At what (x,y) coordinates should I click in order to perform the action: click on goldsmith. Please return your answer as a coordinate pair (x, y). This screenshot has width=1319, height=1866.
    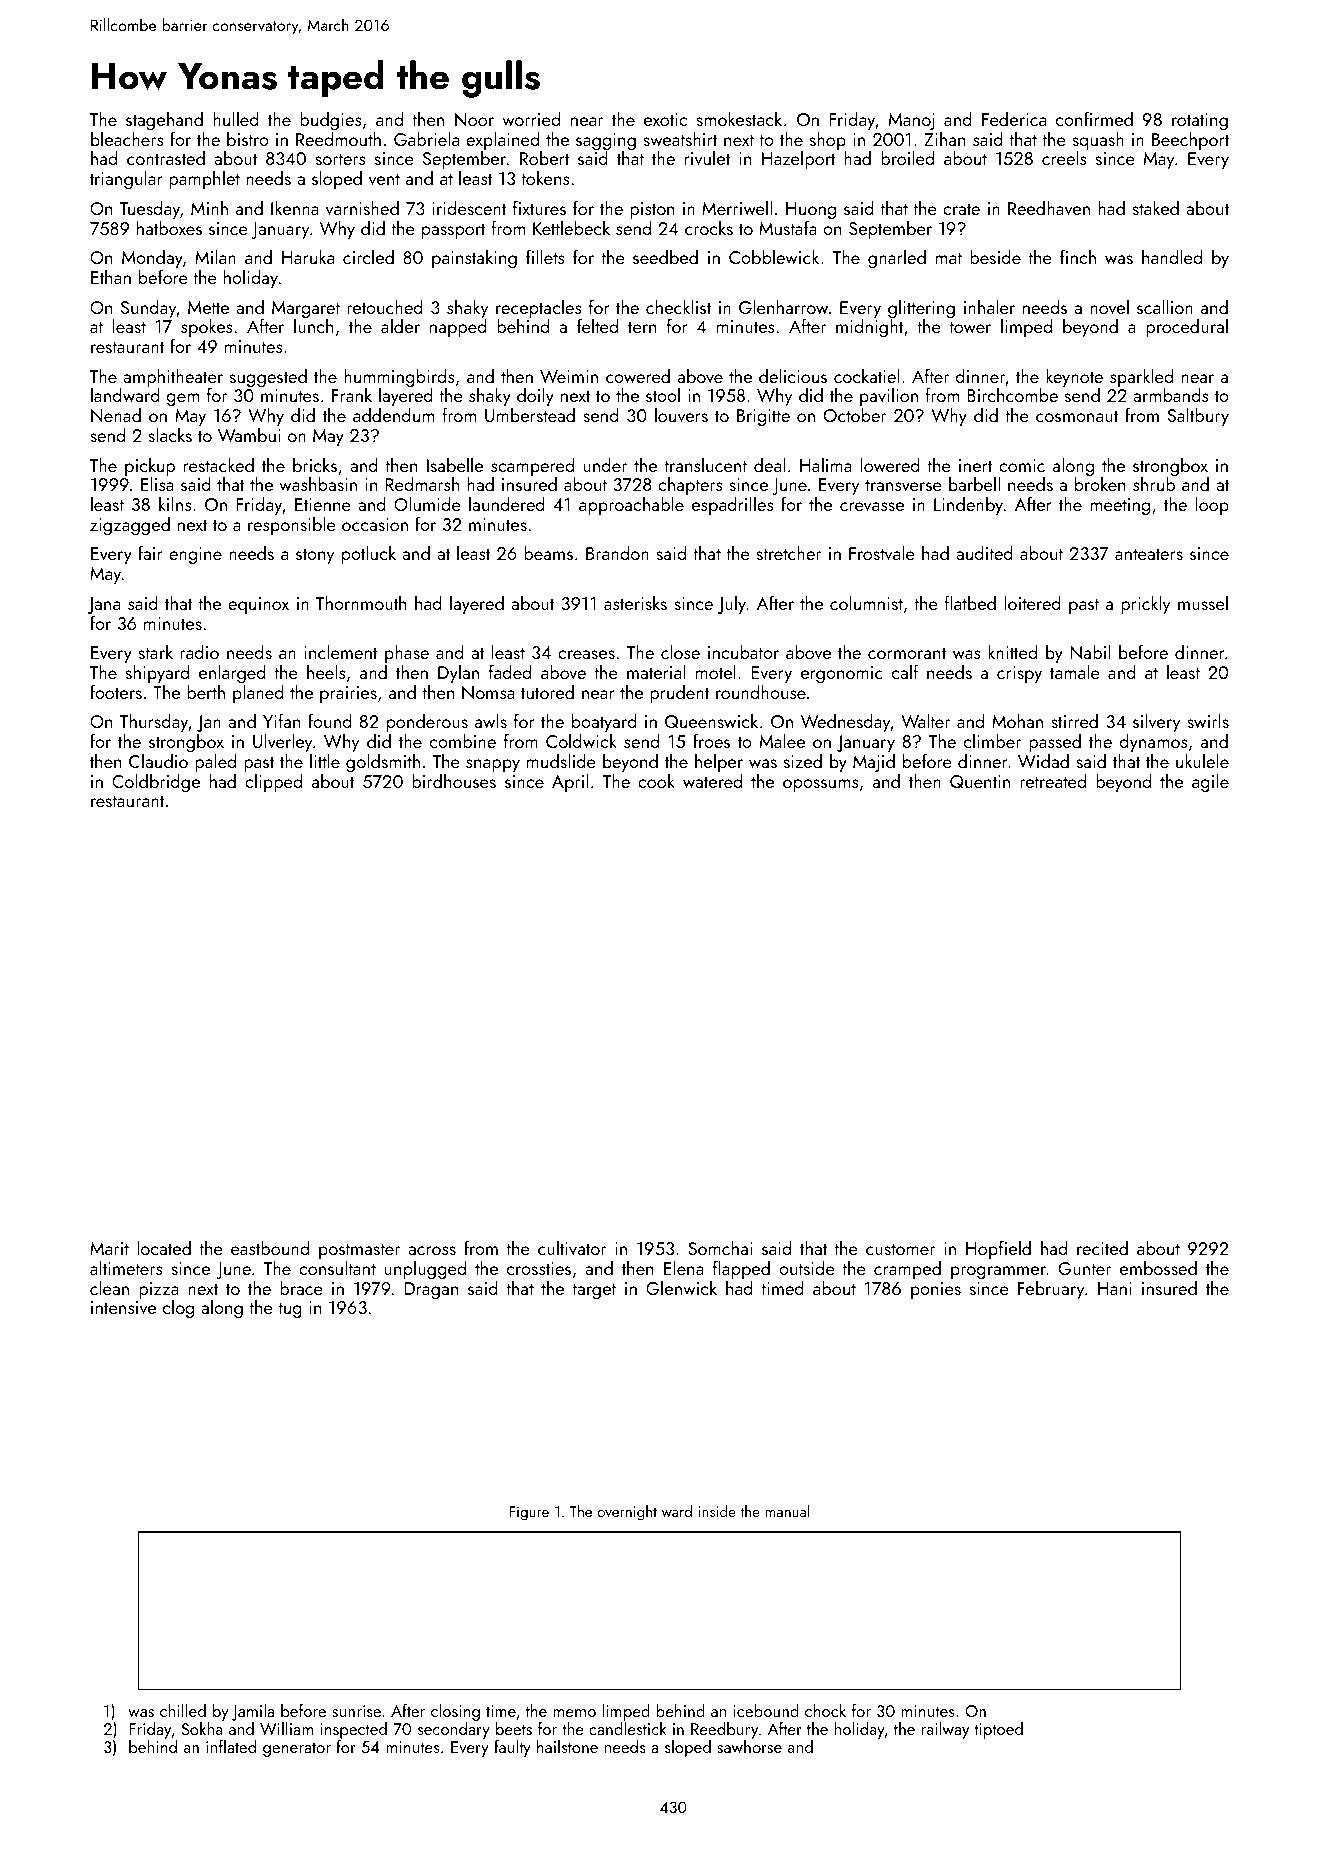
    Looking at the image, I should click on (383, 762).
